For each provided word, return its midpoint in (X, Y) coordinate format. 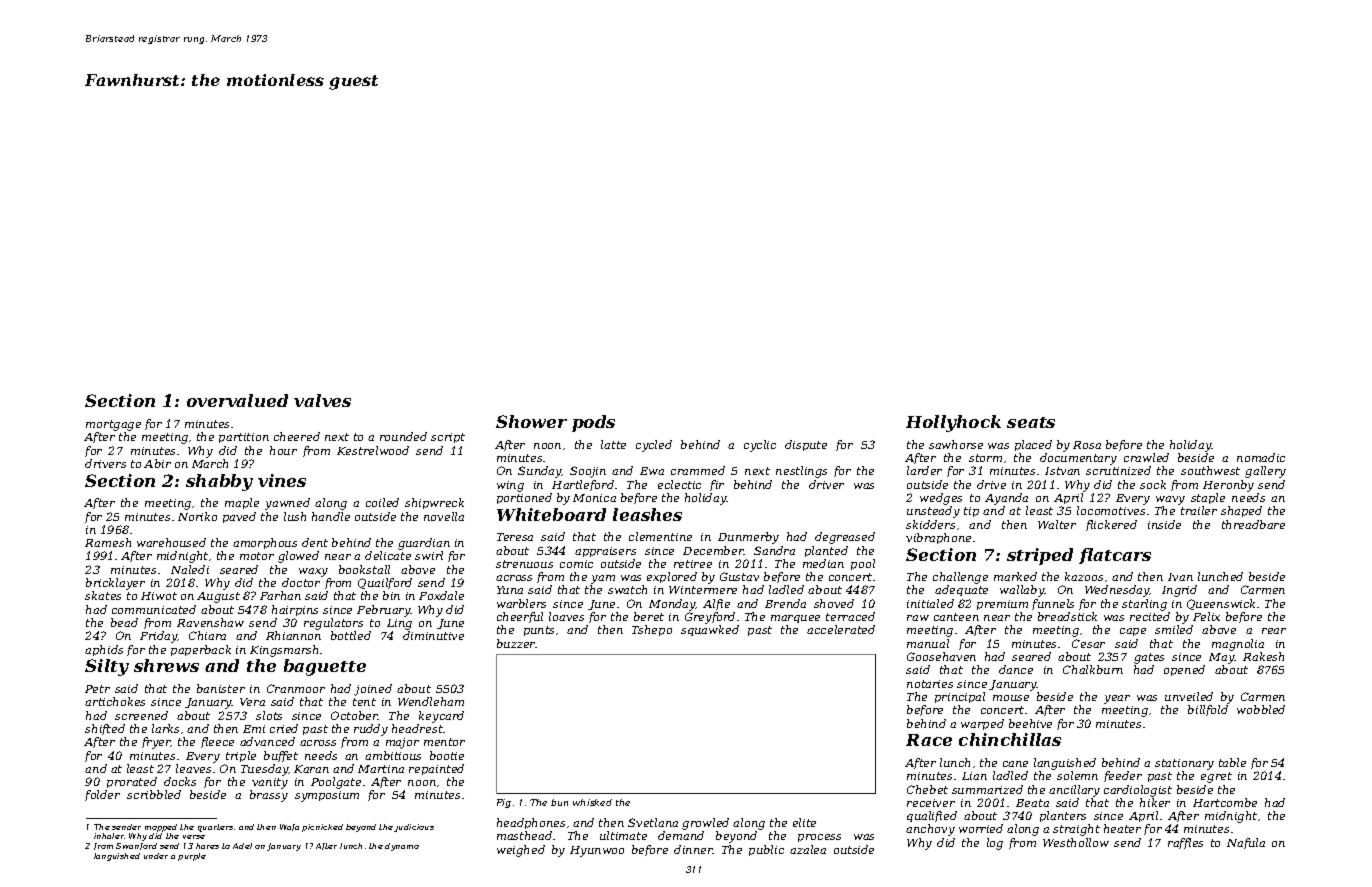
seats (1031, 422)
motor (257, 556)
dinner (693, 849)
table (1232, 762)
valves (322, 400)
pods (593, 423)
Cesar (1088, 643)
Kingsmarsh (284, 651)
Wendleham (431, 701)
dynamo (402, 847)
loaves (566, 616)
